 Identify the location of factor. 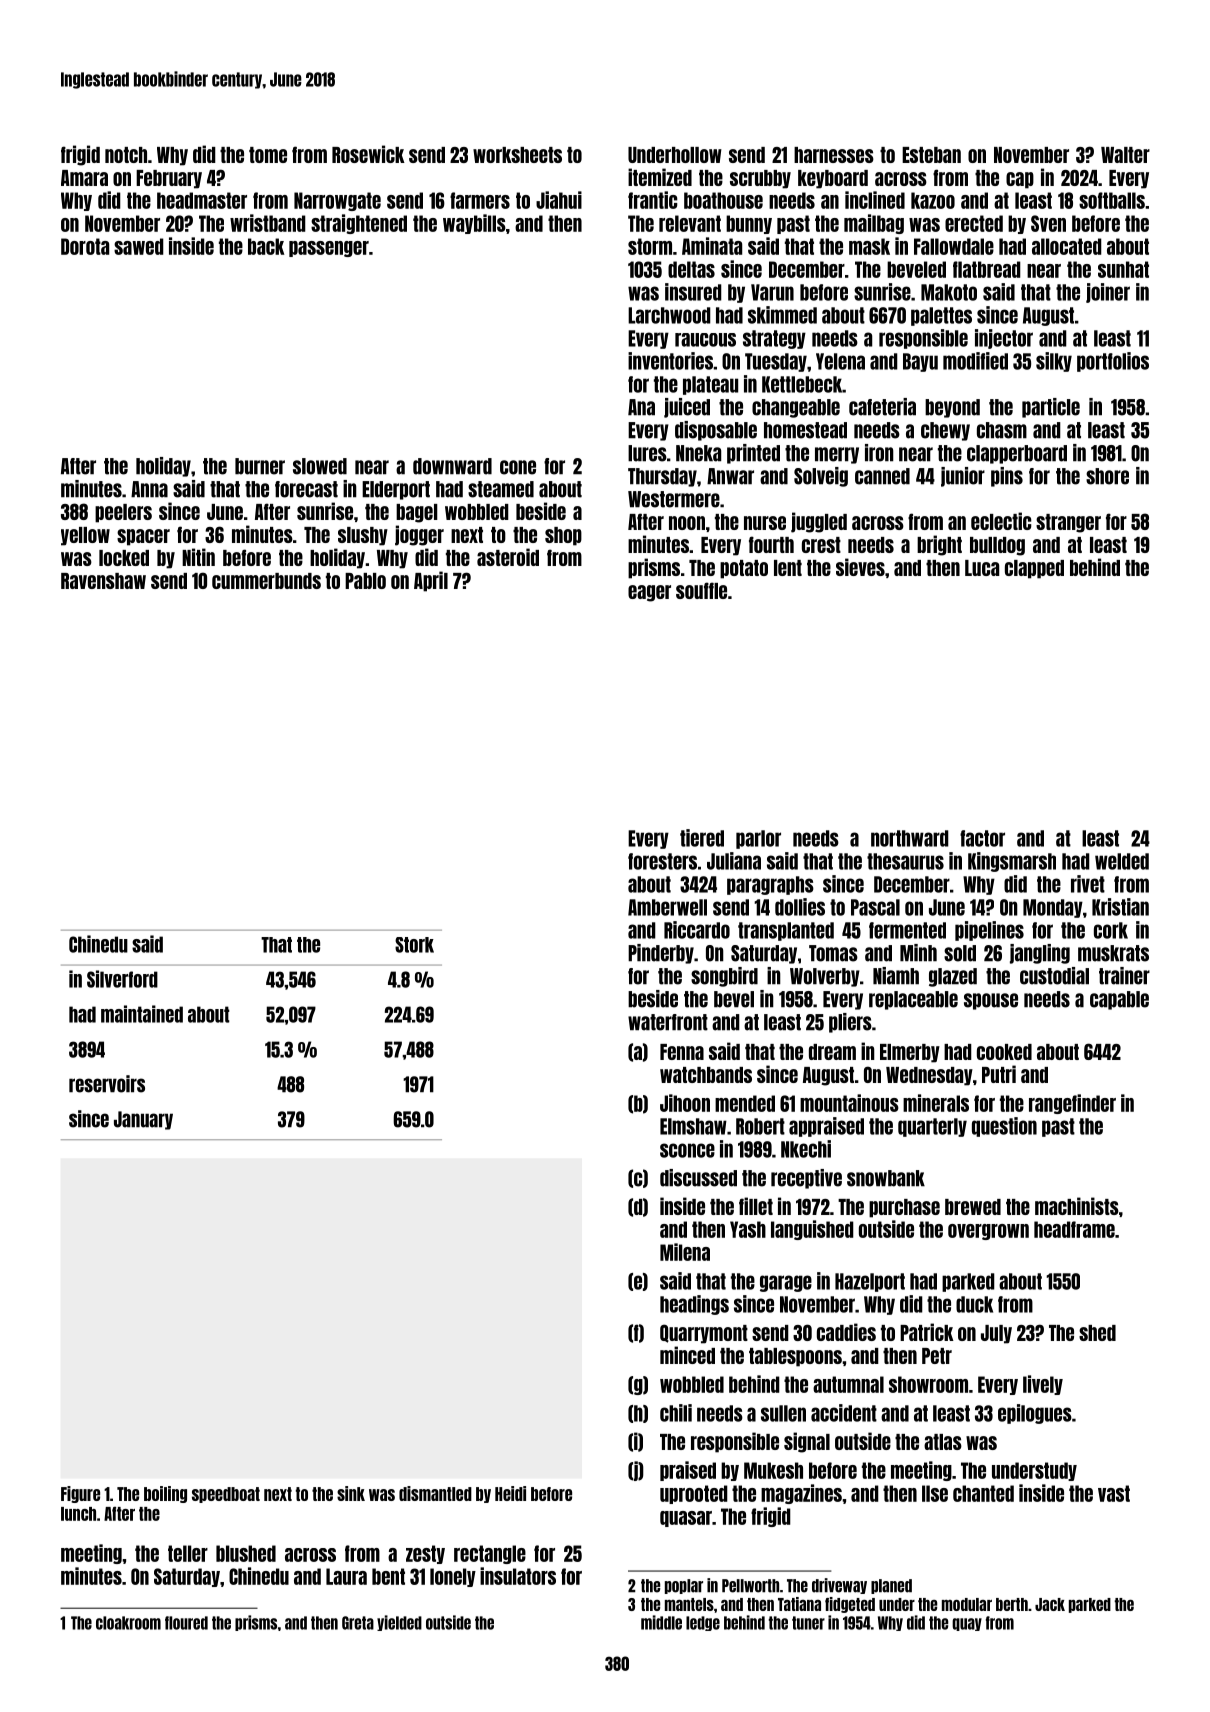
(982, 838).
